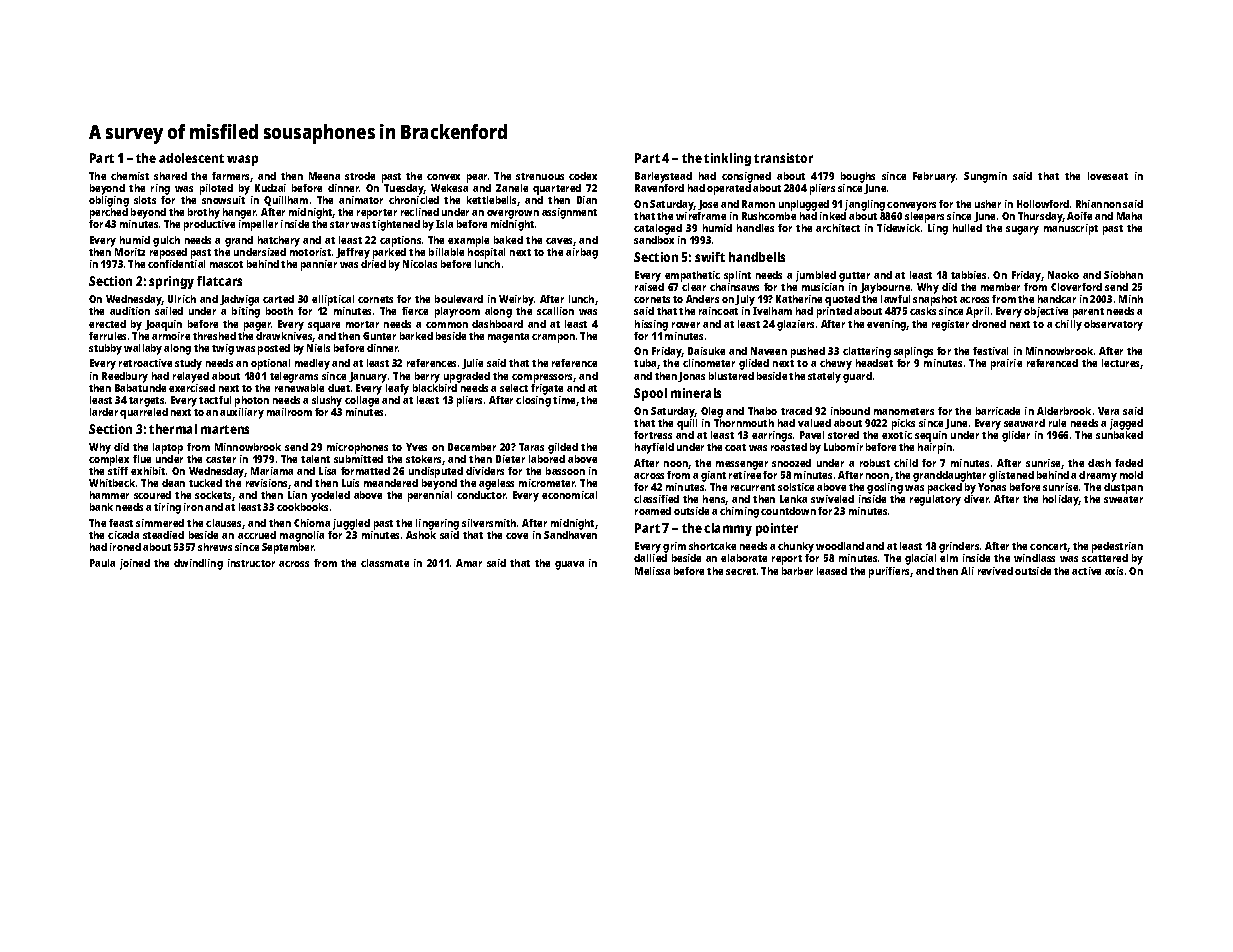 The height and width of the screenshot is (952, 1233). I want to click on bassoon, so click(565, 471).
